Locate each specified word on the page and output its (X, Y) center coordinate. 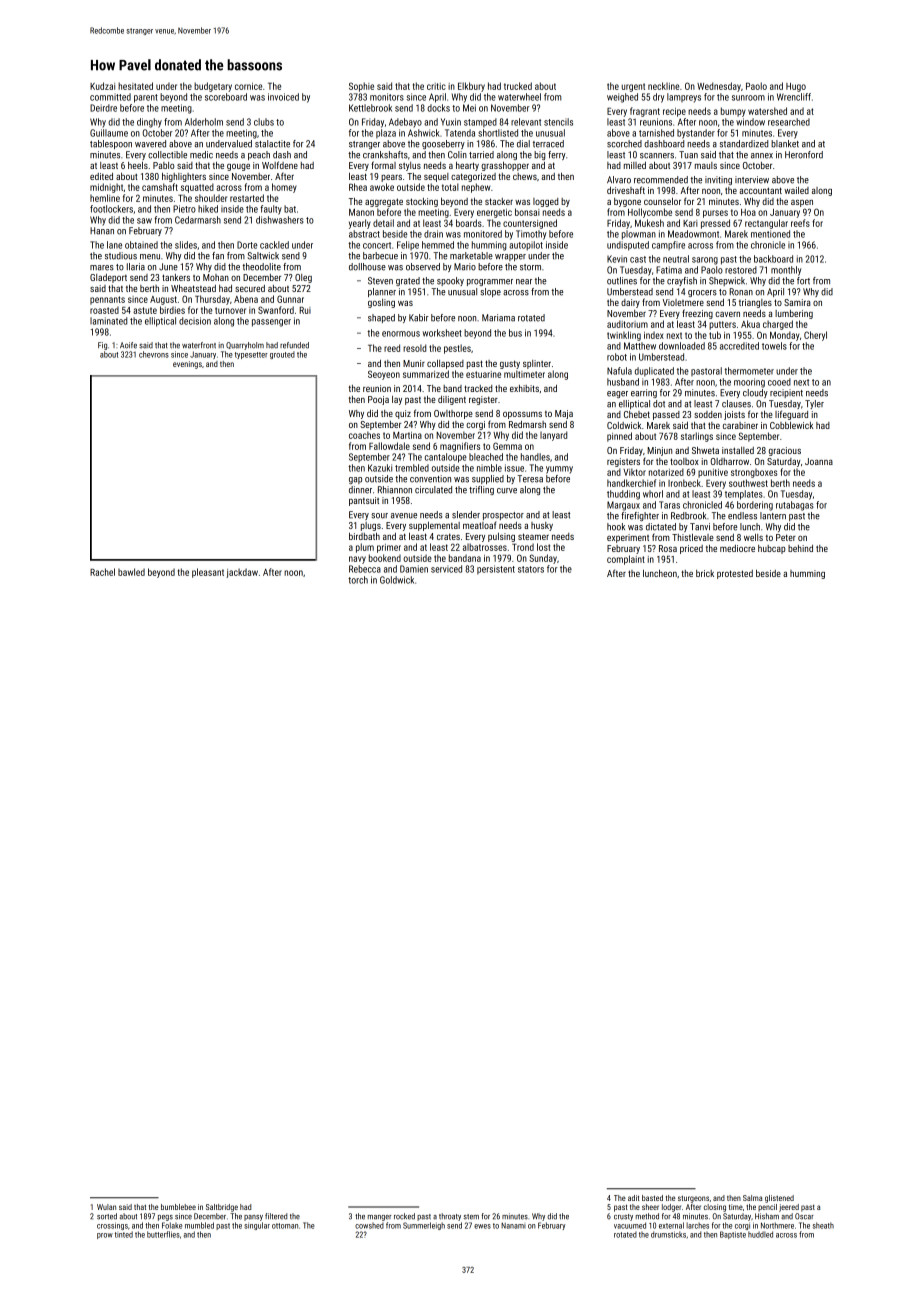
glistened (779, 1199)
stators (531, 569)
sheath (823, 1225)
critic (436, 86)
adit (633, 1198)
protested (735, 574)
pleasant (208, 573)
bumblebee (178, 1207)
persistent (496, 570)
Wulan (106, 1207)
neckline (663, 86)
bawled (131, 572)
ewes (482, 1226)
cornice (248, 86)
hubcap (772, 549)
